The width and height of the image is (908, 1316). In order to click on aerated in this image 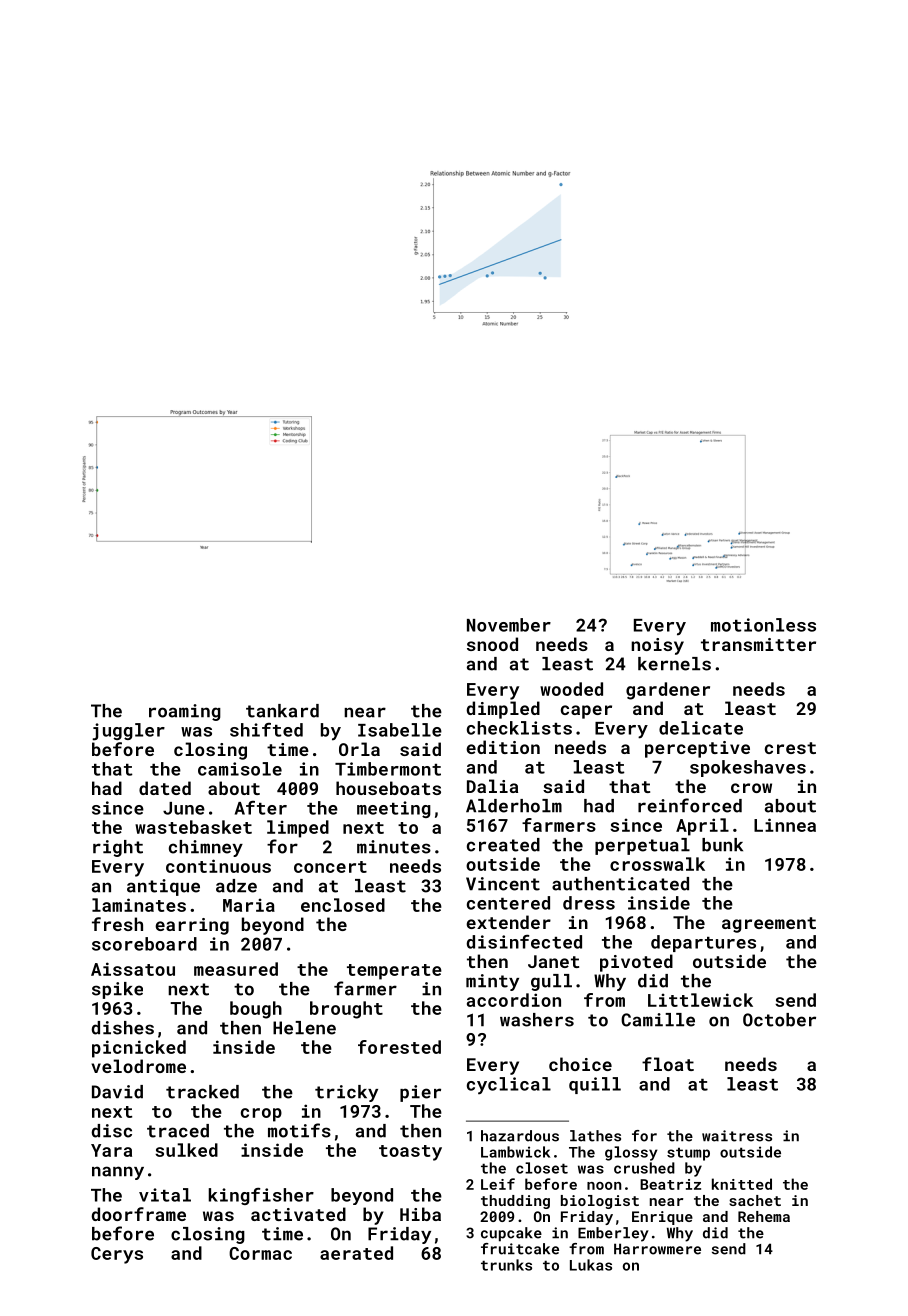, I will do `click(356, 1253)`.
